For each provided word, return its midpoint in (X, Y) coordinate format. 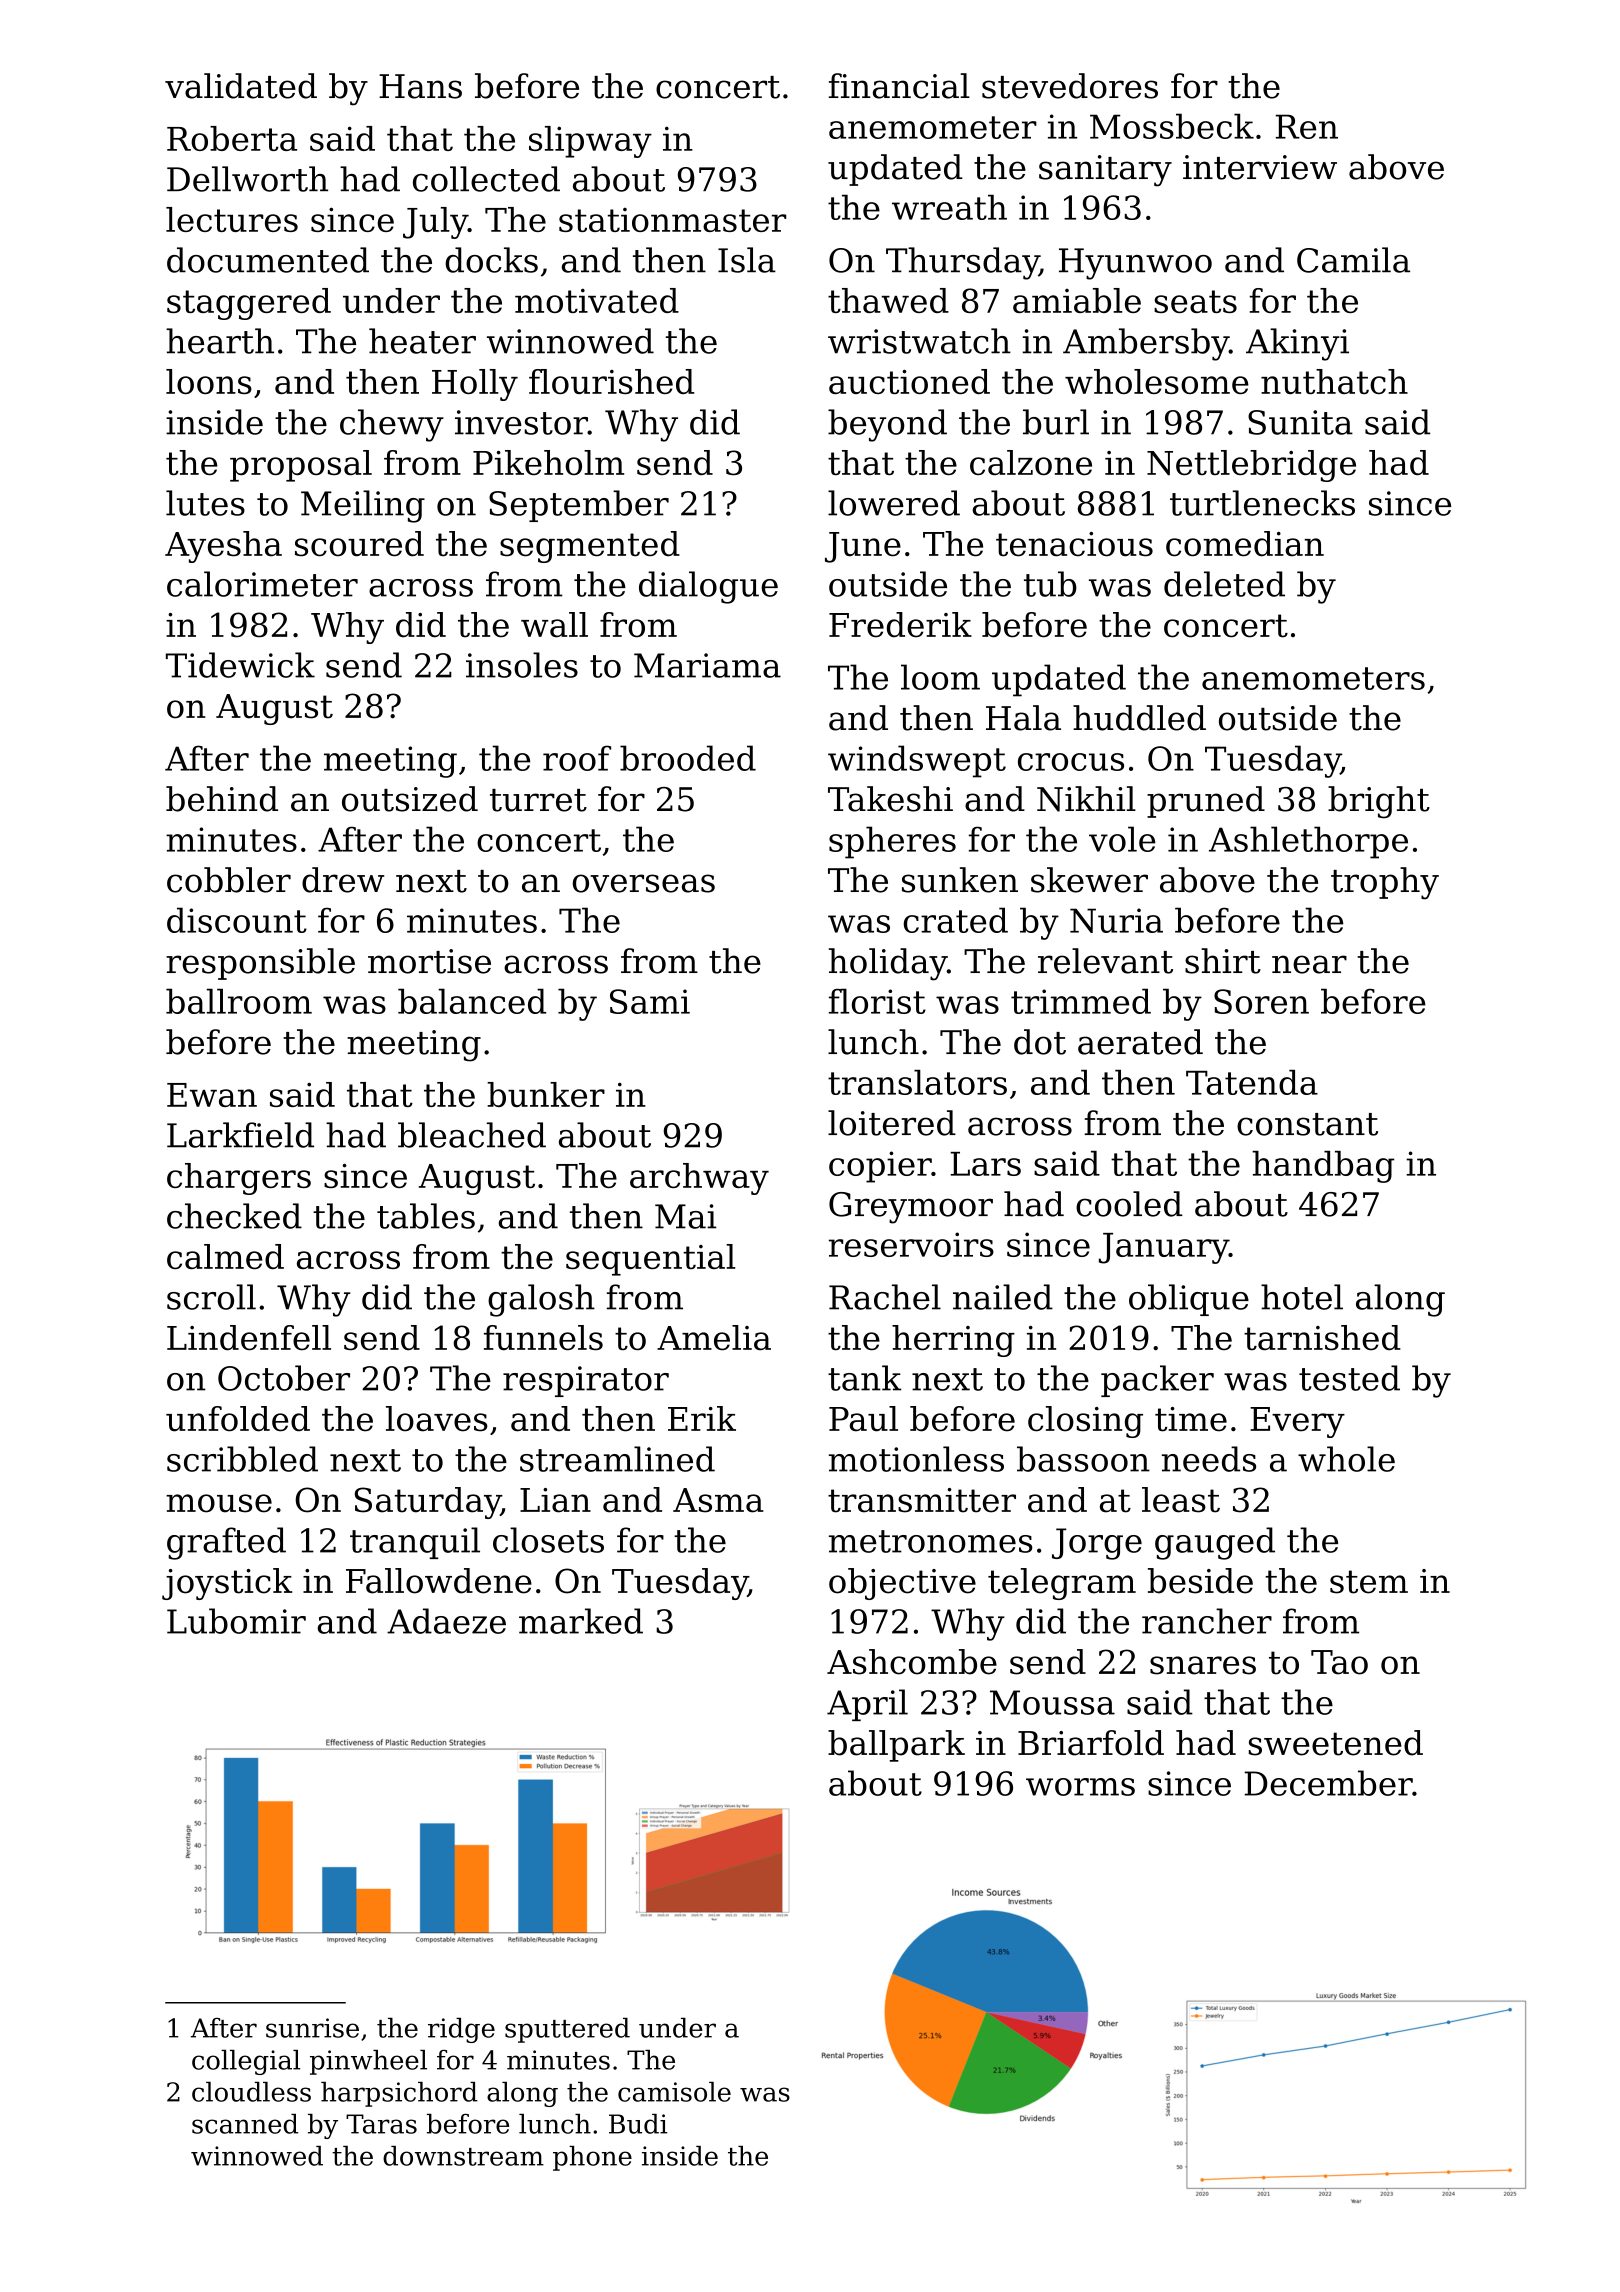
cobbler (229, 880)
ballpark (896, 1746)
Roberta (232, 138)
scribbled (242, 1459)
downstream (463, 2156)
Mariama (707, 665)
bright (1379, 802)
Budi (638, 2124)
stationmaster (672, 220)
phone (592, 2158)
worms (1080, 1787)
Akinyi (1297, 344)
